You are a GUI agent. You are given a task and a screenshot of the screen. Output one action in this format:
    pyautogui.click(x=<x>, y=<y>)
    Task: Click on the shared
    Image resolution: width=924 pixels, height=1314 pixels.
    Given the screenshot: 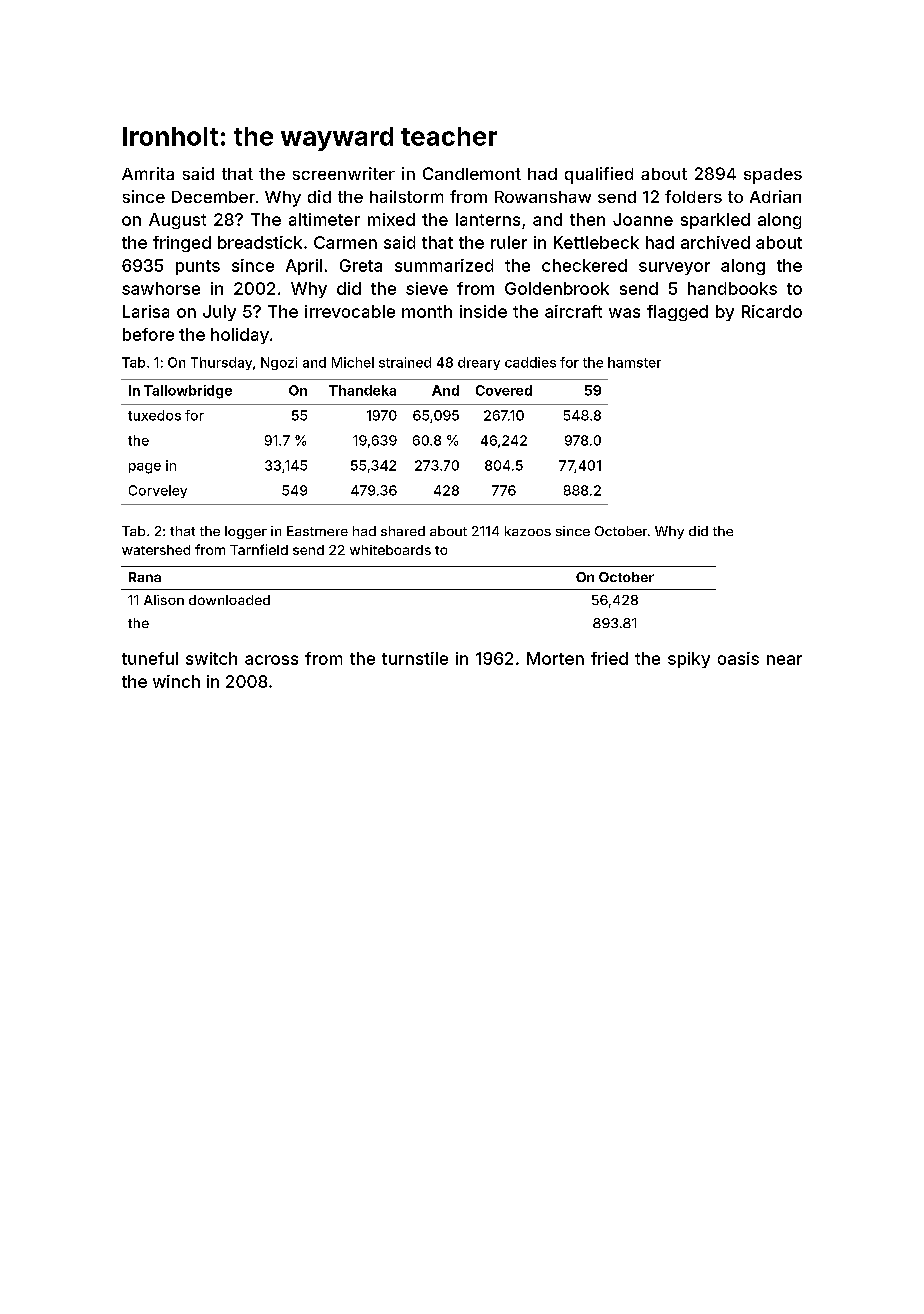 What is the action you would take?
    pyautogui.click(x=403, y=531)
